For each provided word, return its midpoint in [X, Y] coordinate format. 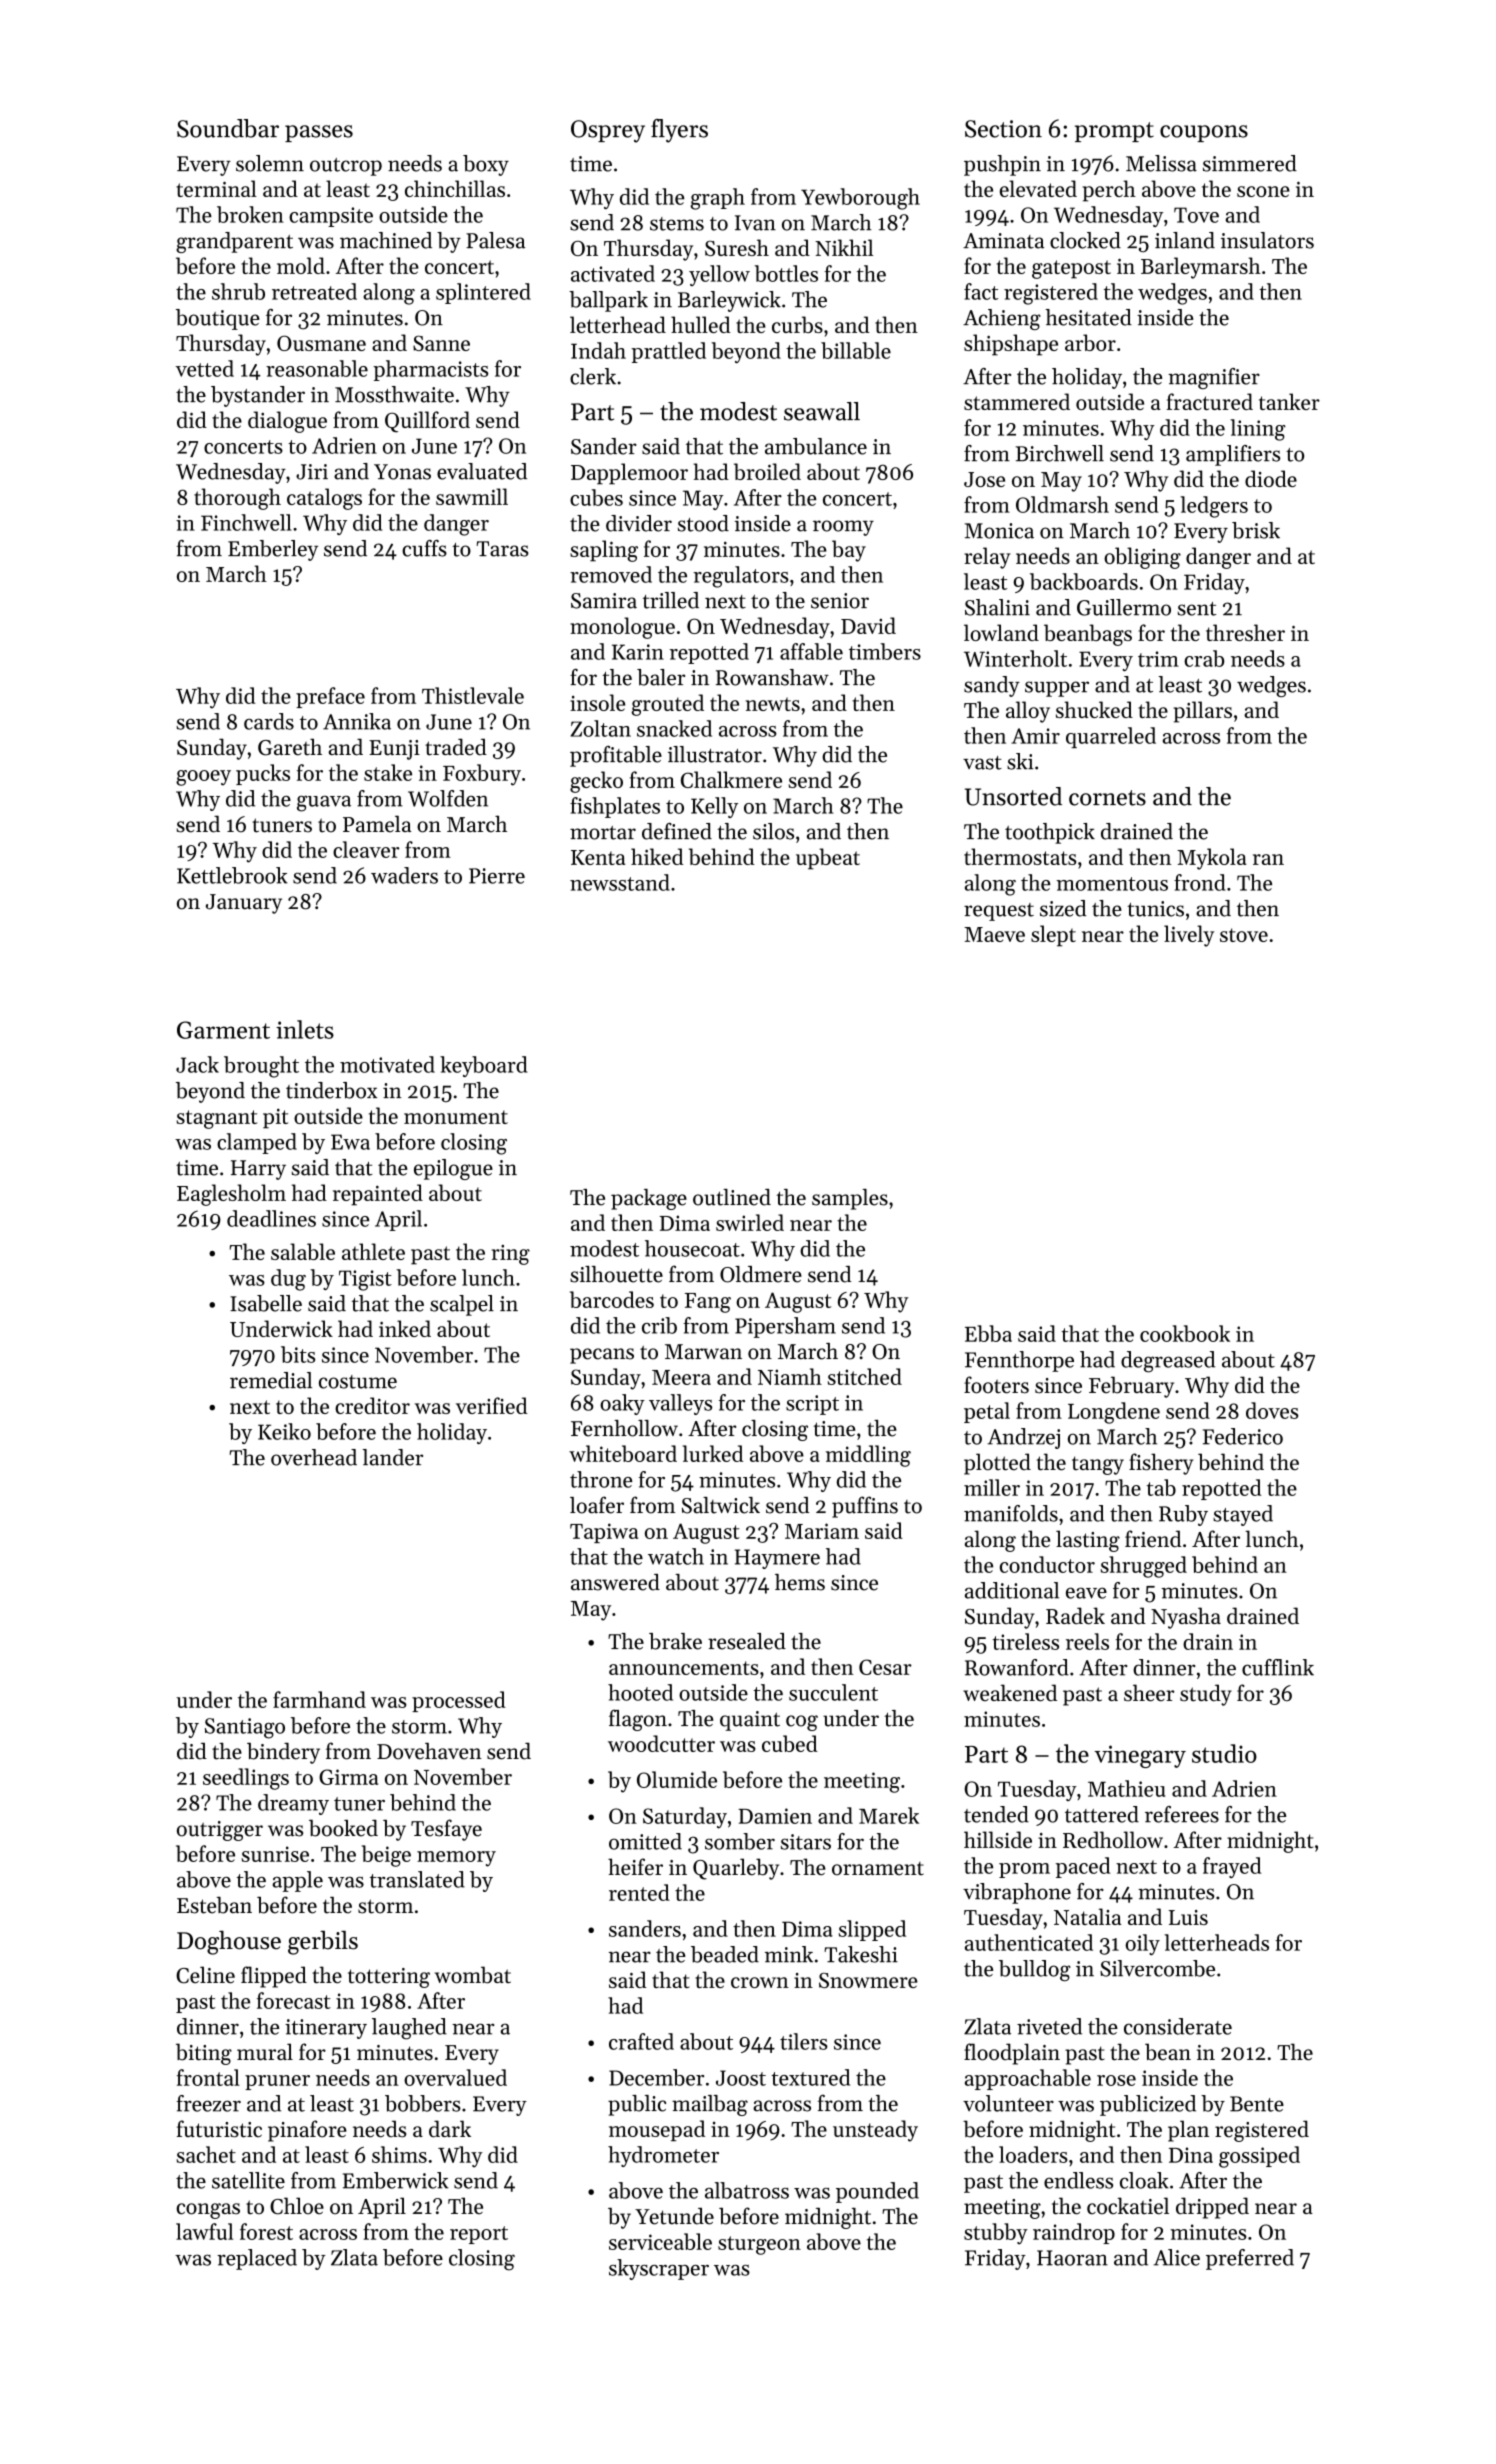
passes [319, 133]
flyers [679, 131]
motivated [387, 1064]
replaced [257, 2259]
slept [1053, 936]
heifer [635, 1867]
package [649, 1199]
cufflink [1278, 1667]
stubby [996, 2234]
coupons [1204, 133]
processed [459, 1701]
